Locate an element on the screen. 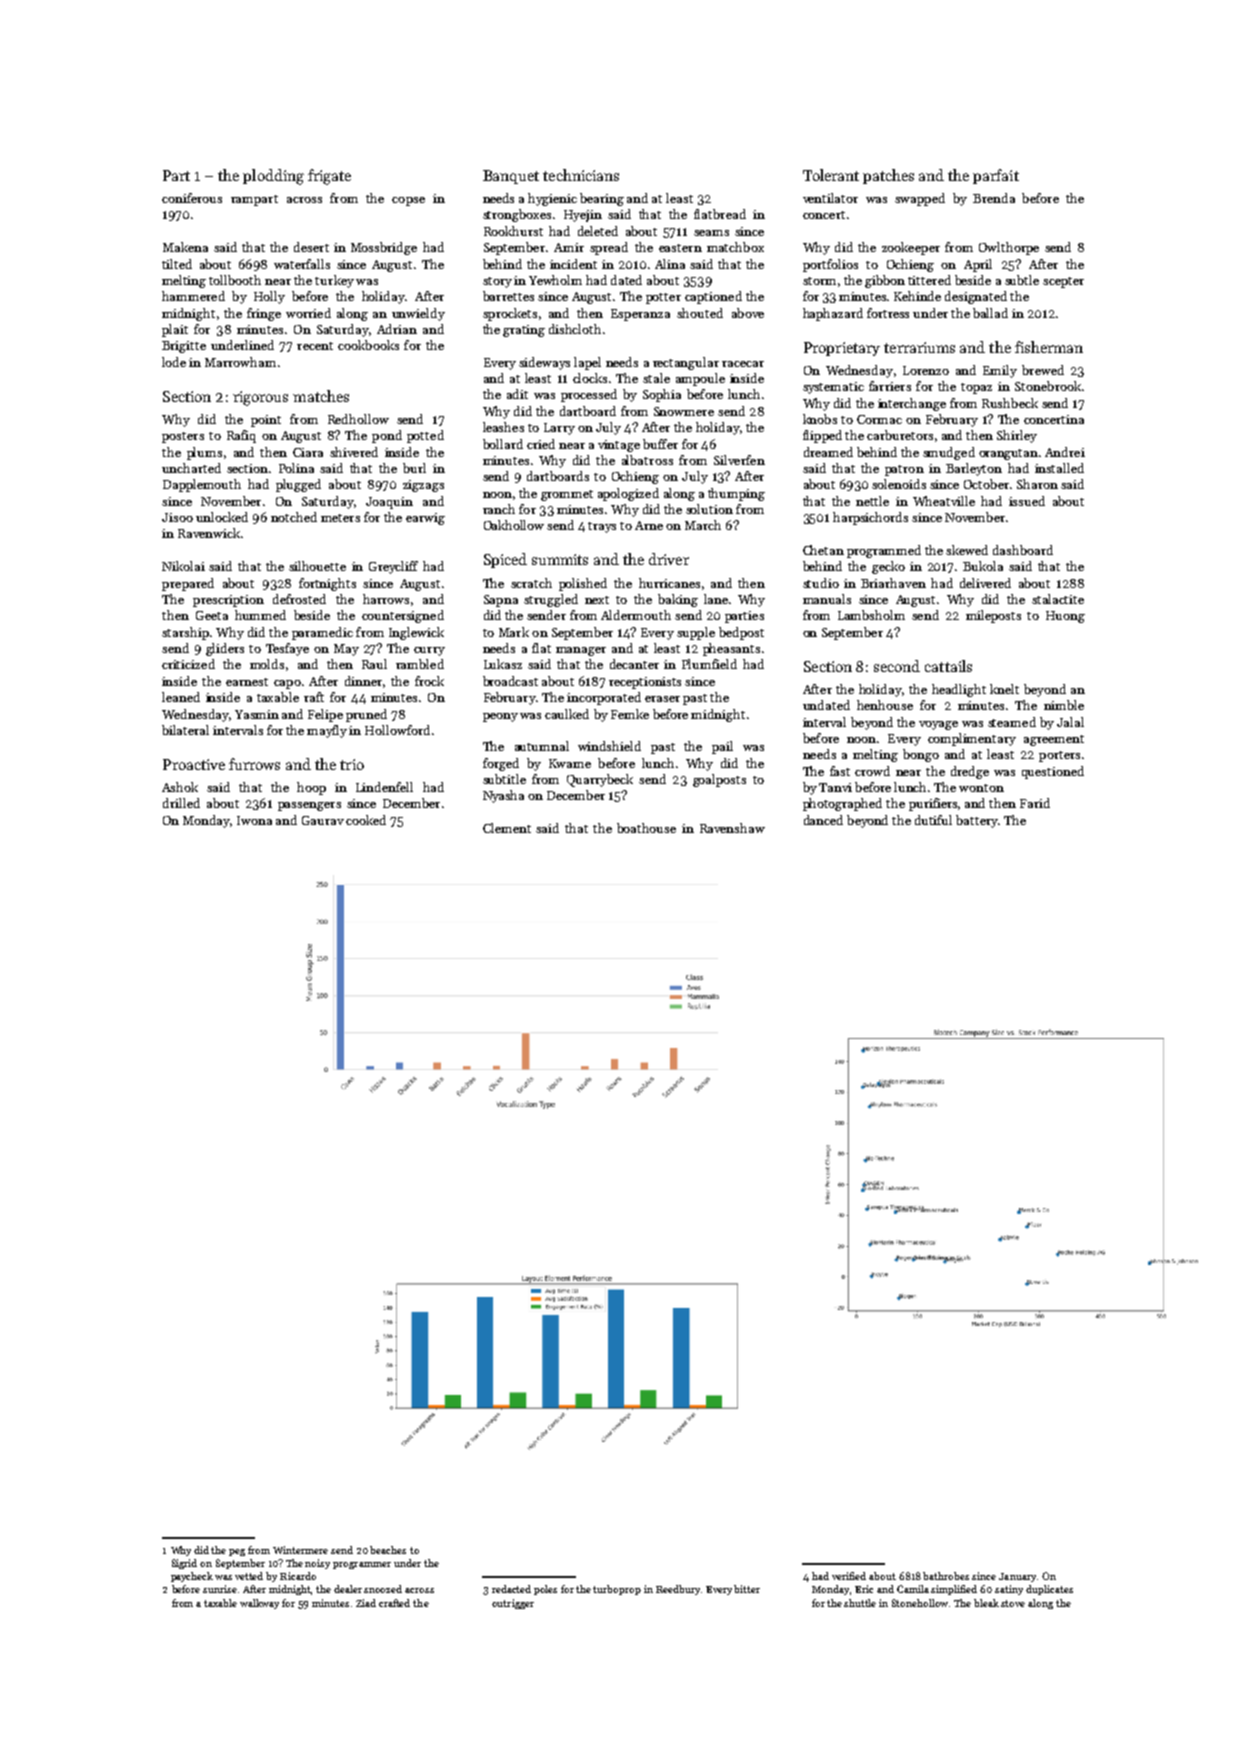  peg is located at coordinates (237, 1552).
